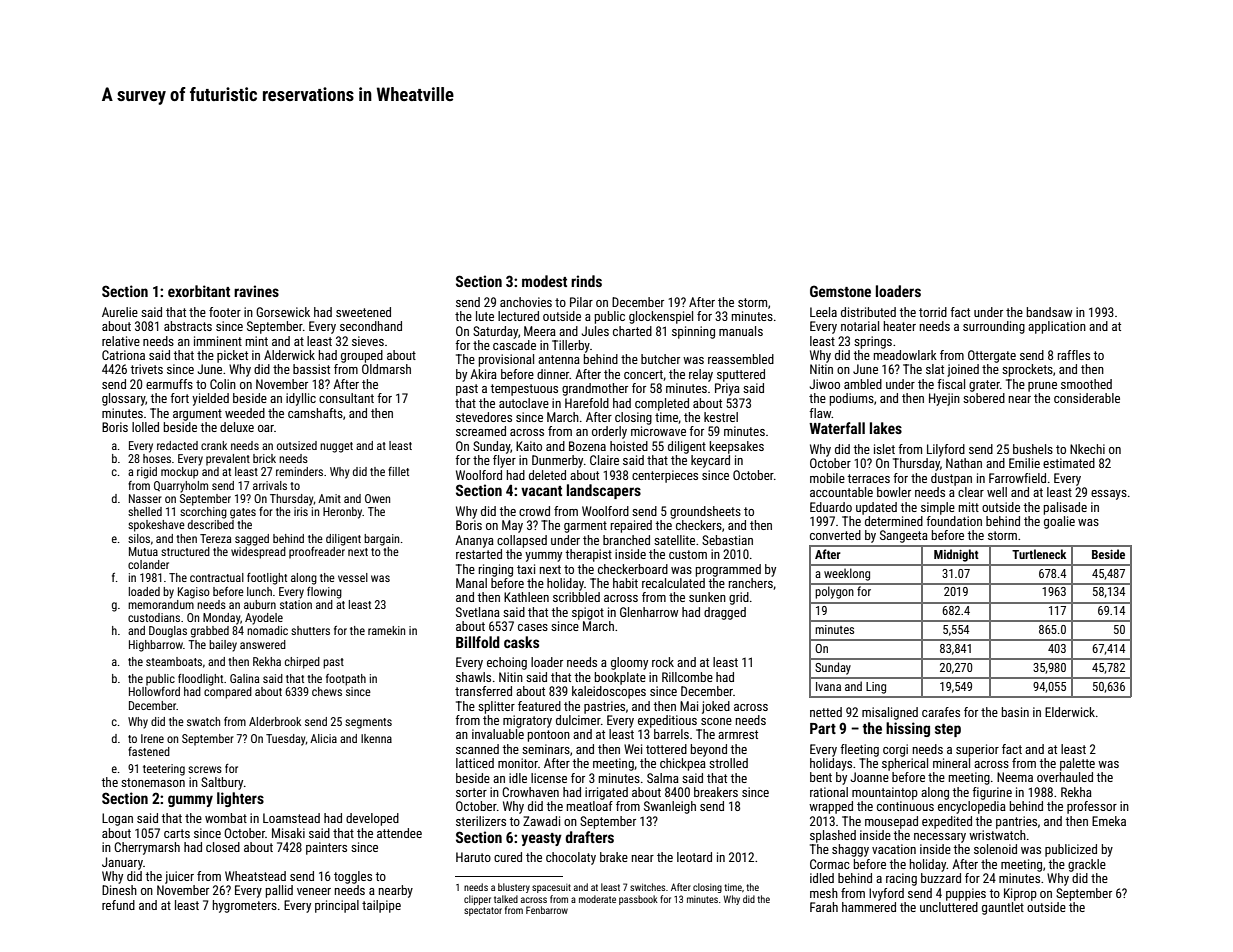 This screenshot has height=952, width=1233. Describe the element at coordinates (620, 678) in the screenshot. I see `bookplate` at that location.
